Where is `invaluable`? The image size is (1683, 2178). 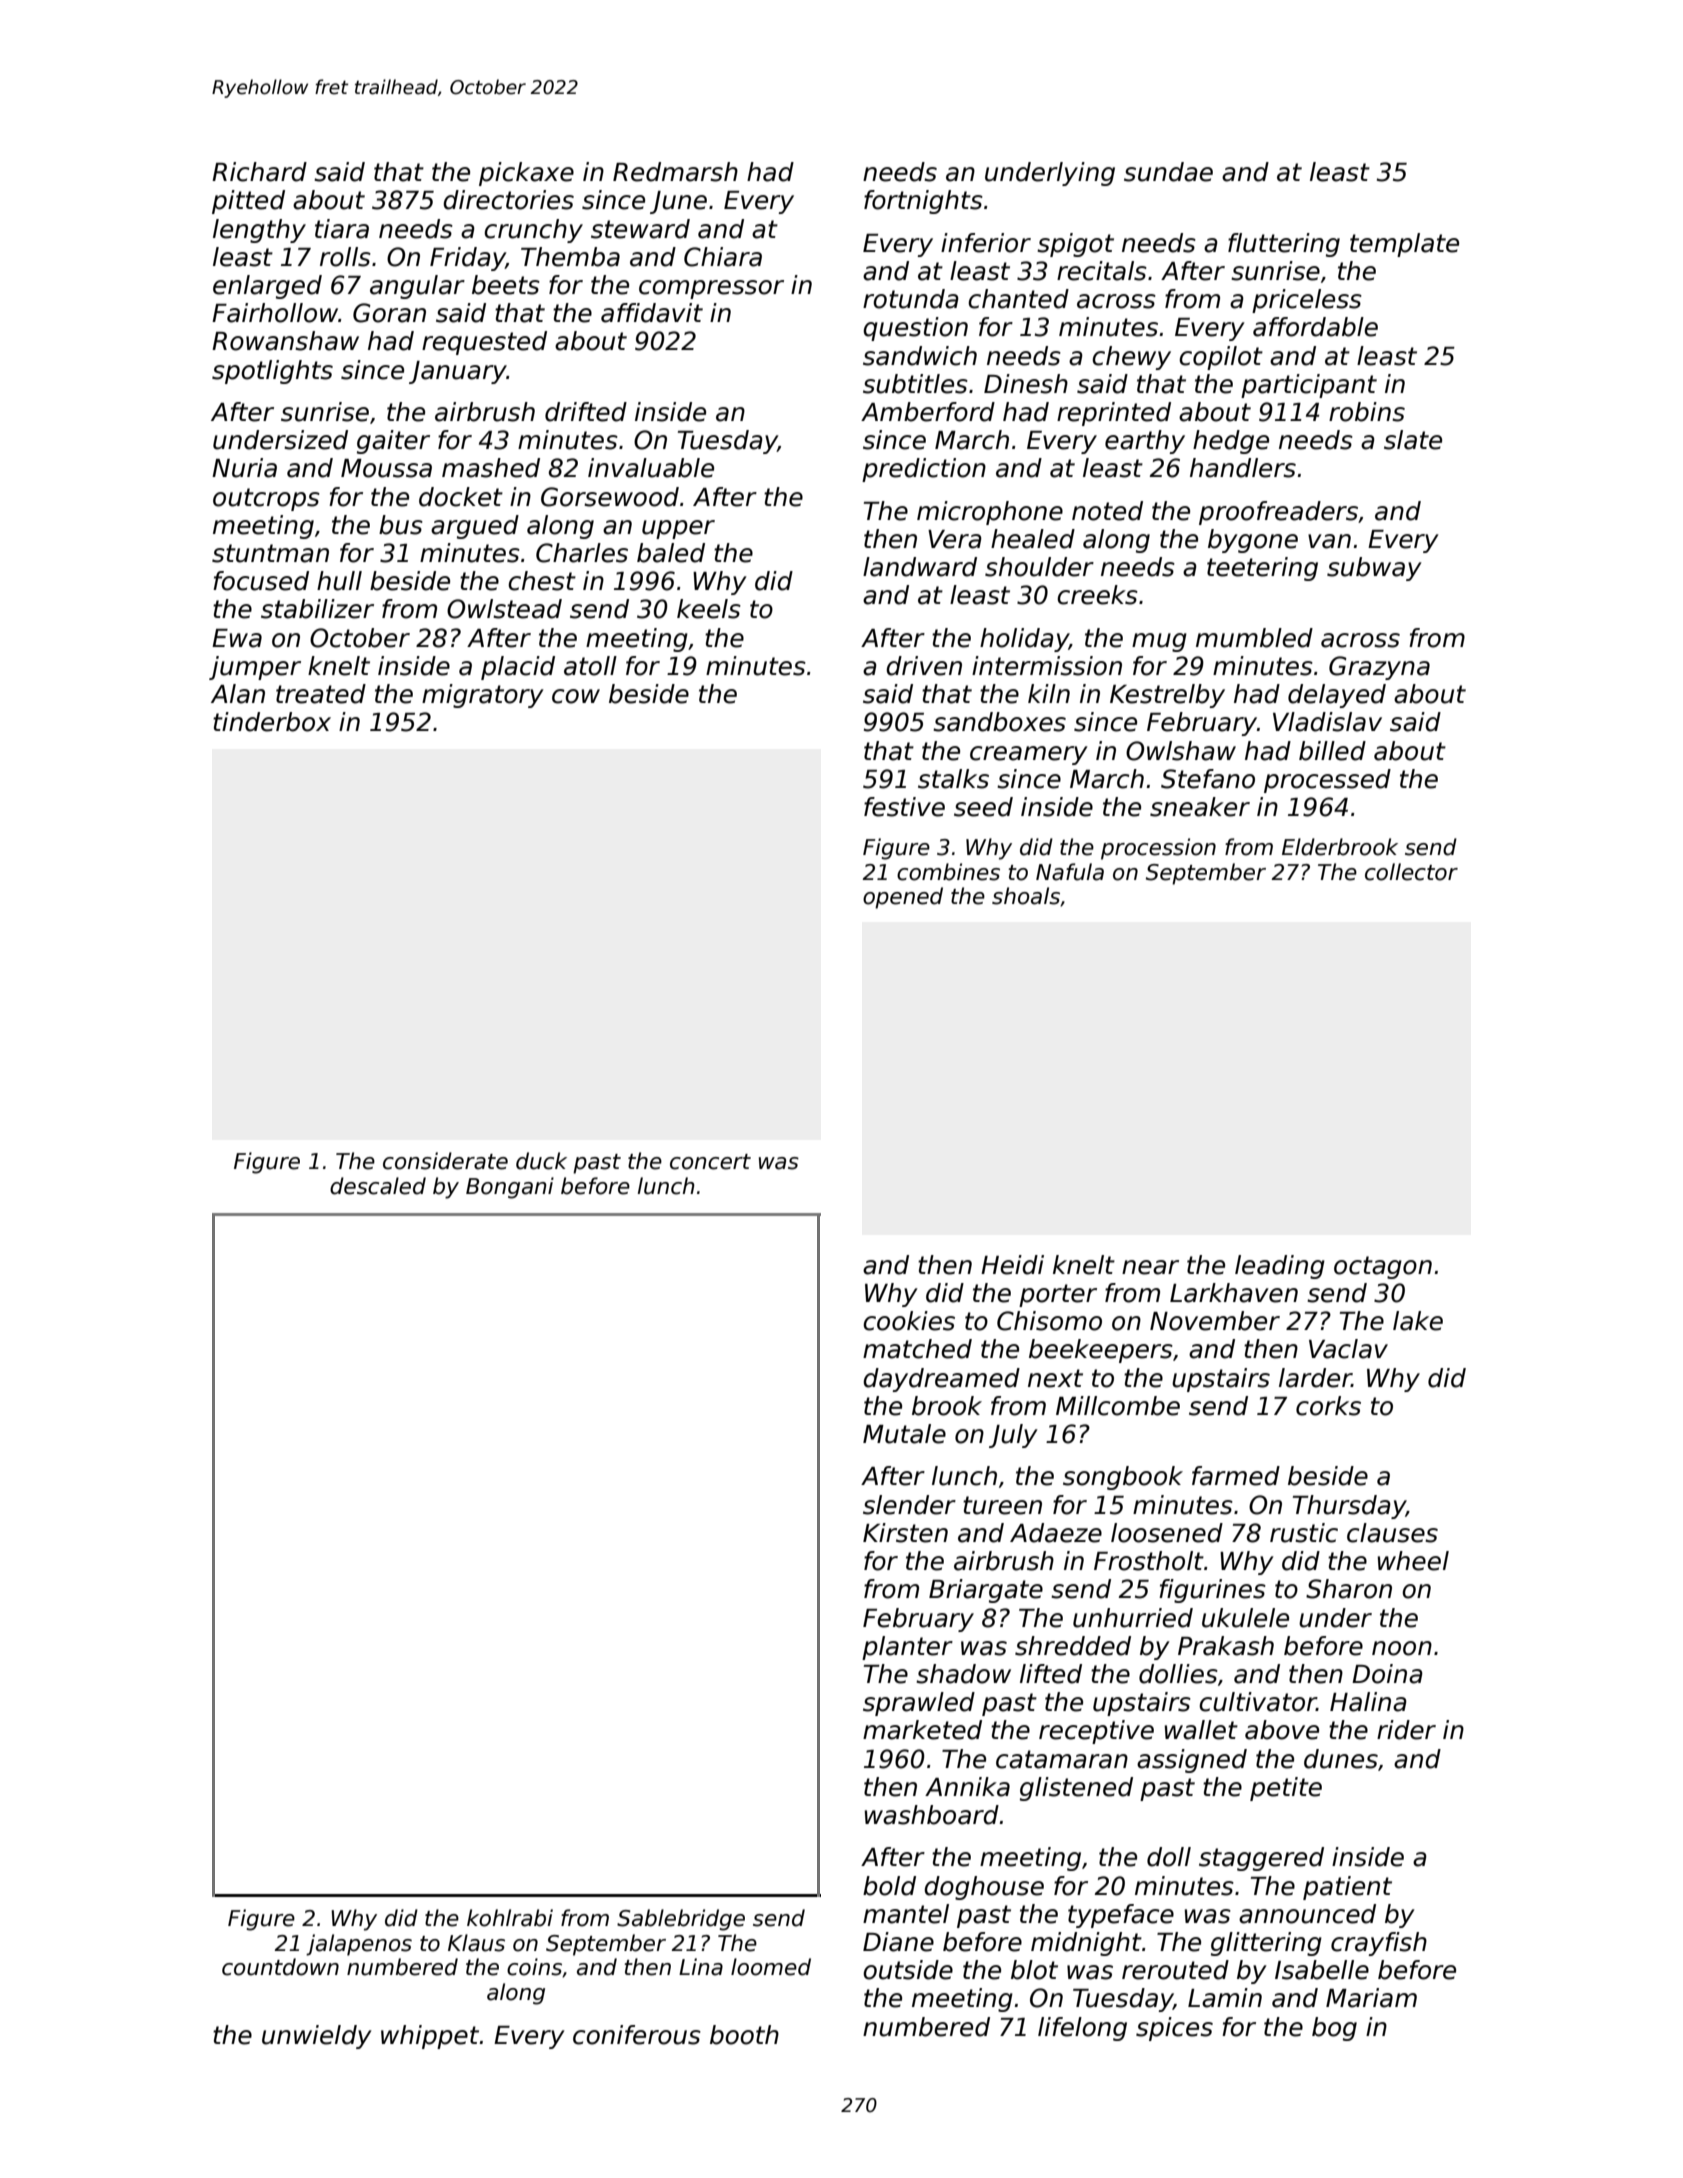
invaluable is located at coordinates (651, 468).
